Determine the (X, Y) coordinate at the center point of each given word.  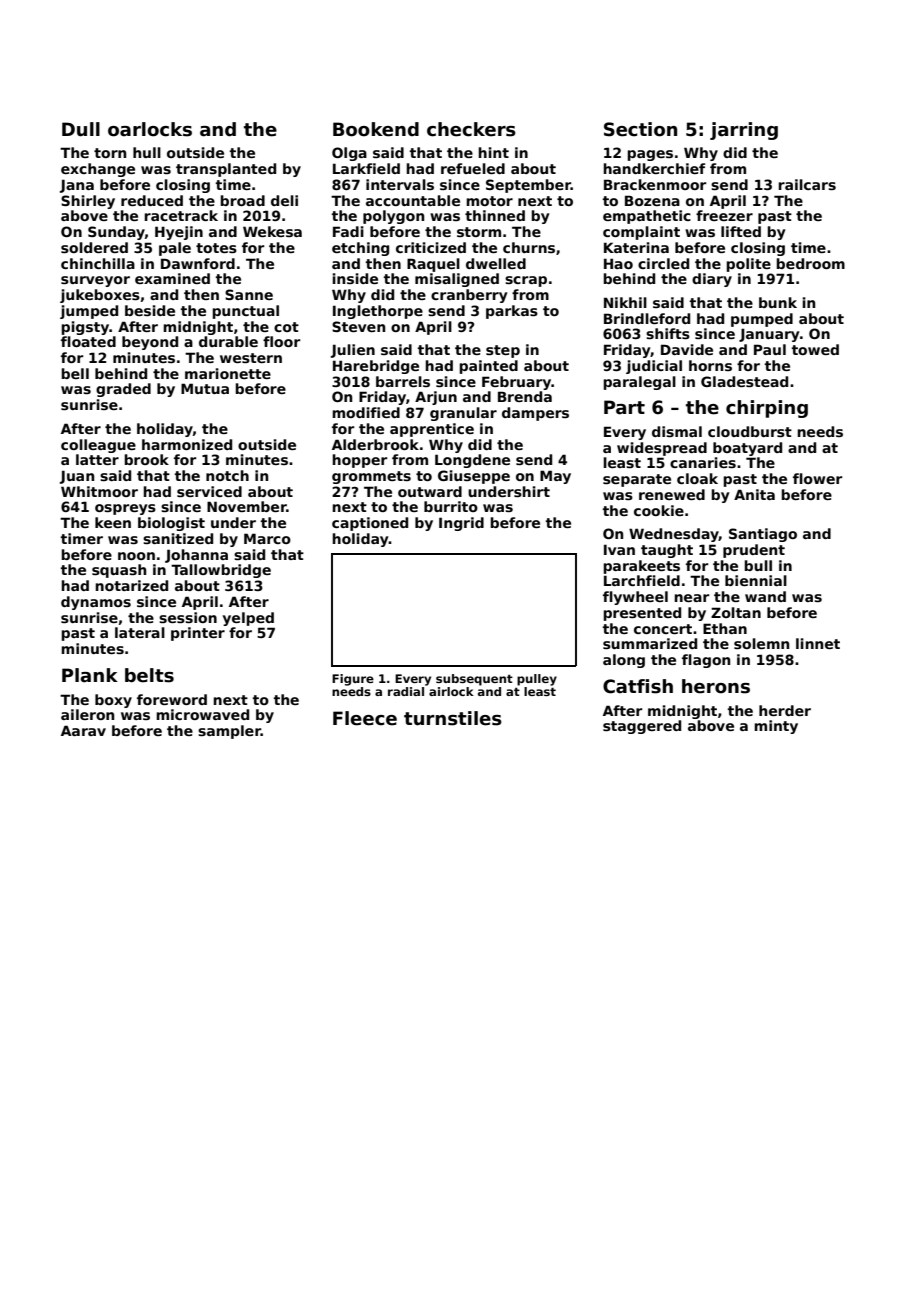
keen (113, 522)
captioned (370, 524)
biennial (756, 580)
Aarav (83, 730)
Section (640, 129)
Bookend (376, 129)
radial (406, 691)
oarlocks (150, 129)
